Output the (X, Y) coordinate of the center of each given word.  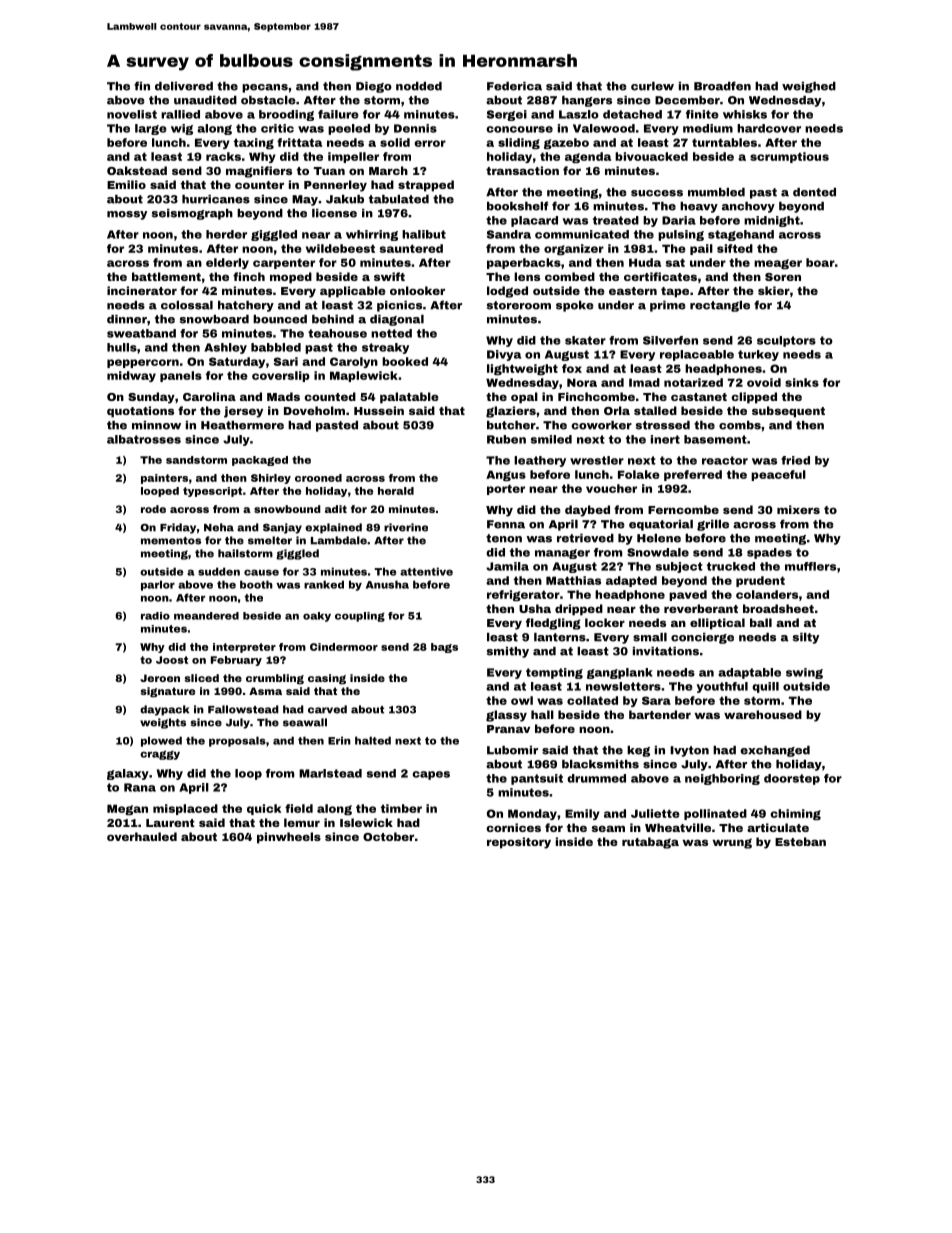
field (299, 808)
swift (389, 276)
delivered (184, 86)
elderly (227, 263)
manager (562, 554)
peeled (349, 129)
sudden (219, 571)
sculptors (786, 341)
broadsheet (778, 608)
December (687, 100)
